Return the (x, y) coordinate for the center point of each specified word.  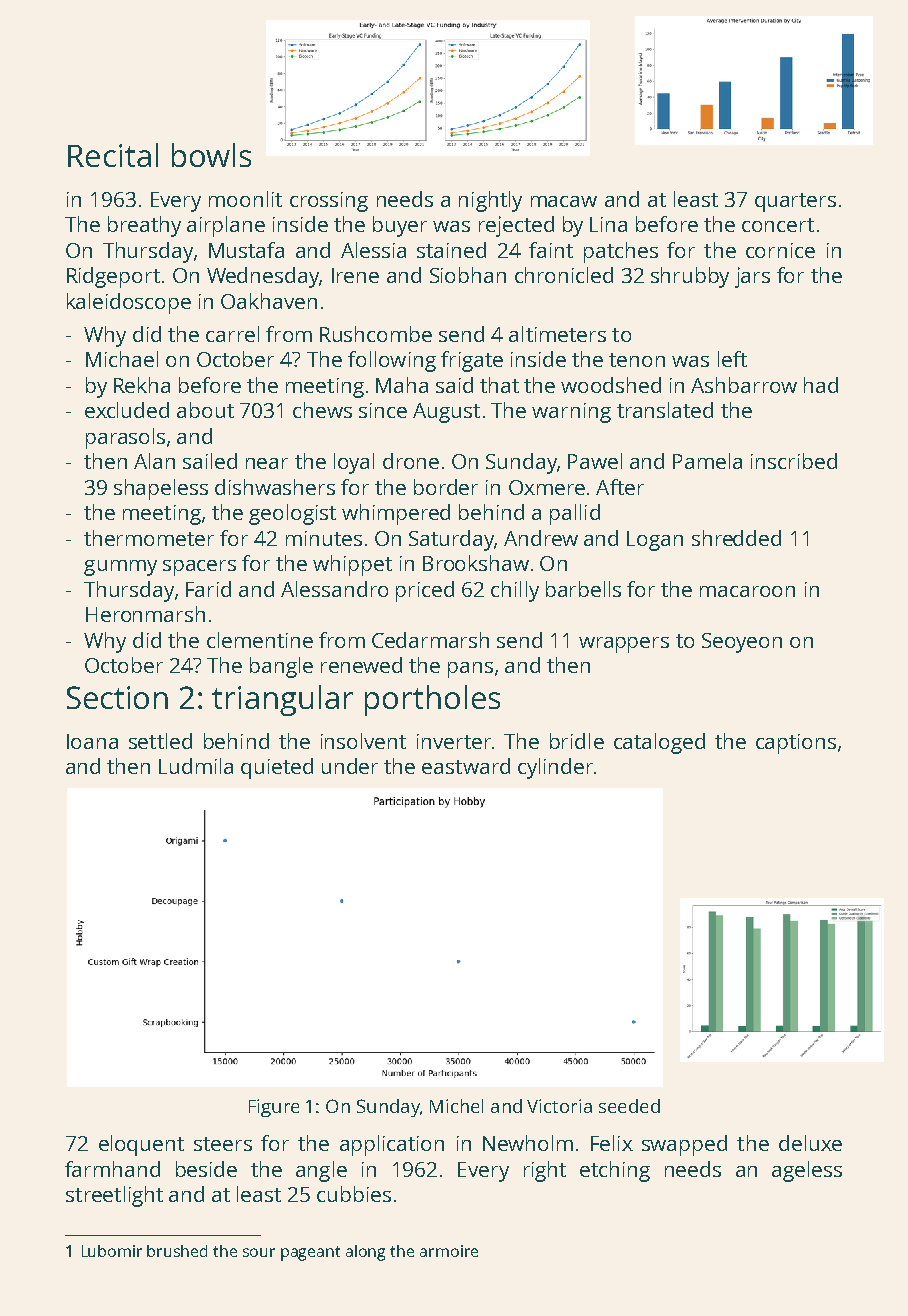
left (732, 359)
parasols (125, 438)
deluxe (810, 1143)
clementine (260, 640)
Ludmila (196, 766)
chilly (515, 591)
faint (551, 250)
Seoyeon (742, 643)
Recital (113, 155)
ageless (807, 1171)
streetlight (114, 1196)
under (350, 766)
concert (778, 225)
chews (322, 410)
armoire (449, 1251)
